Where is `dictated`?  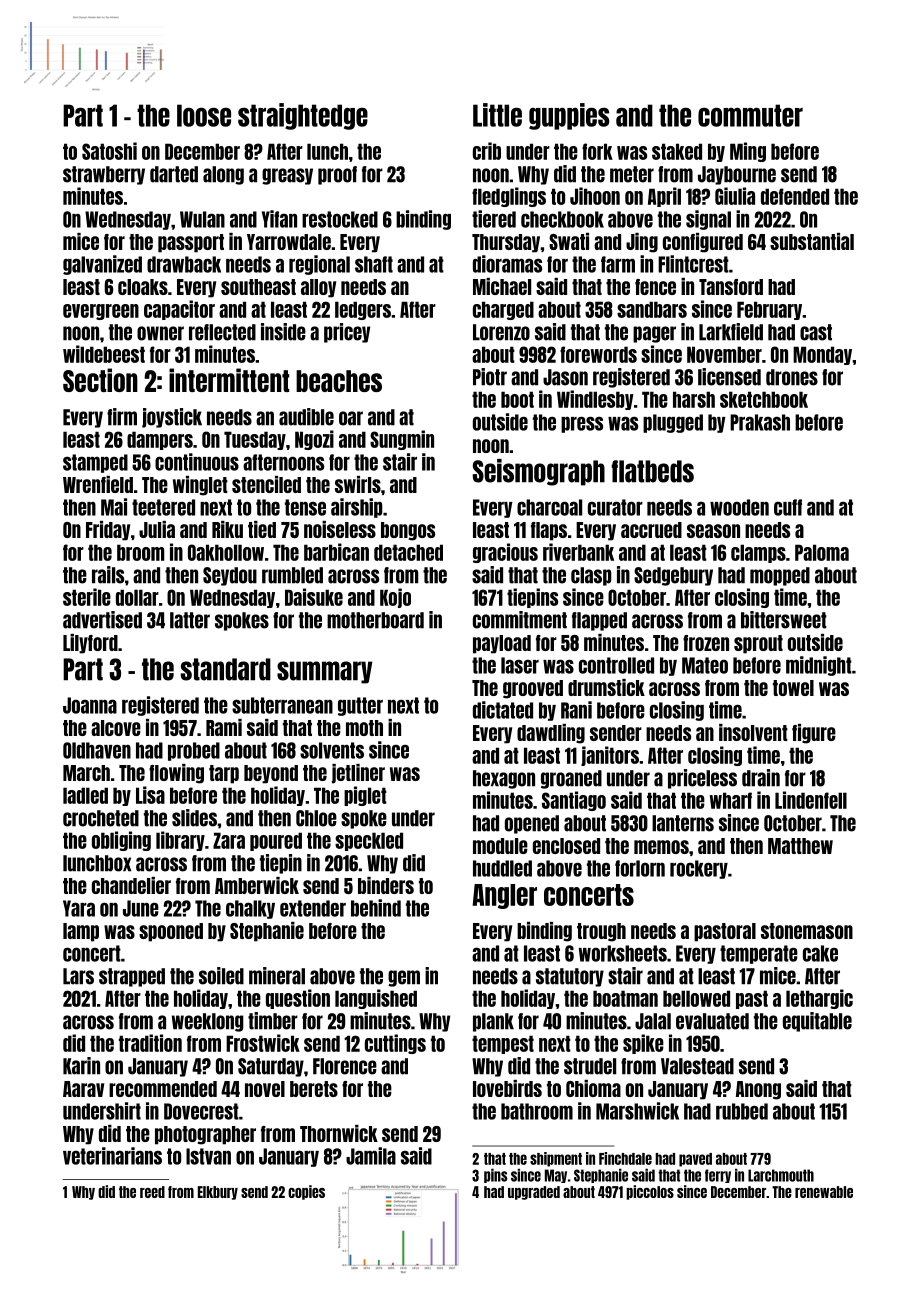 dictated is located at coordinates (503, 710).
